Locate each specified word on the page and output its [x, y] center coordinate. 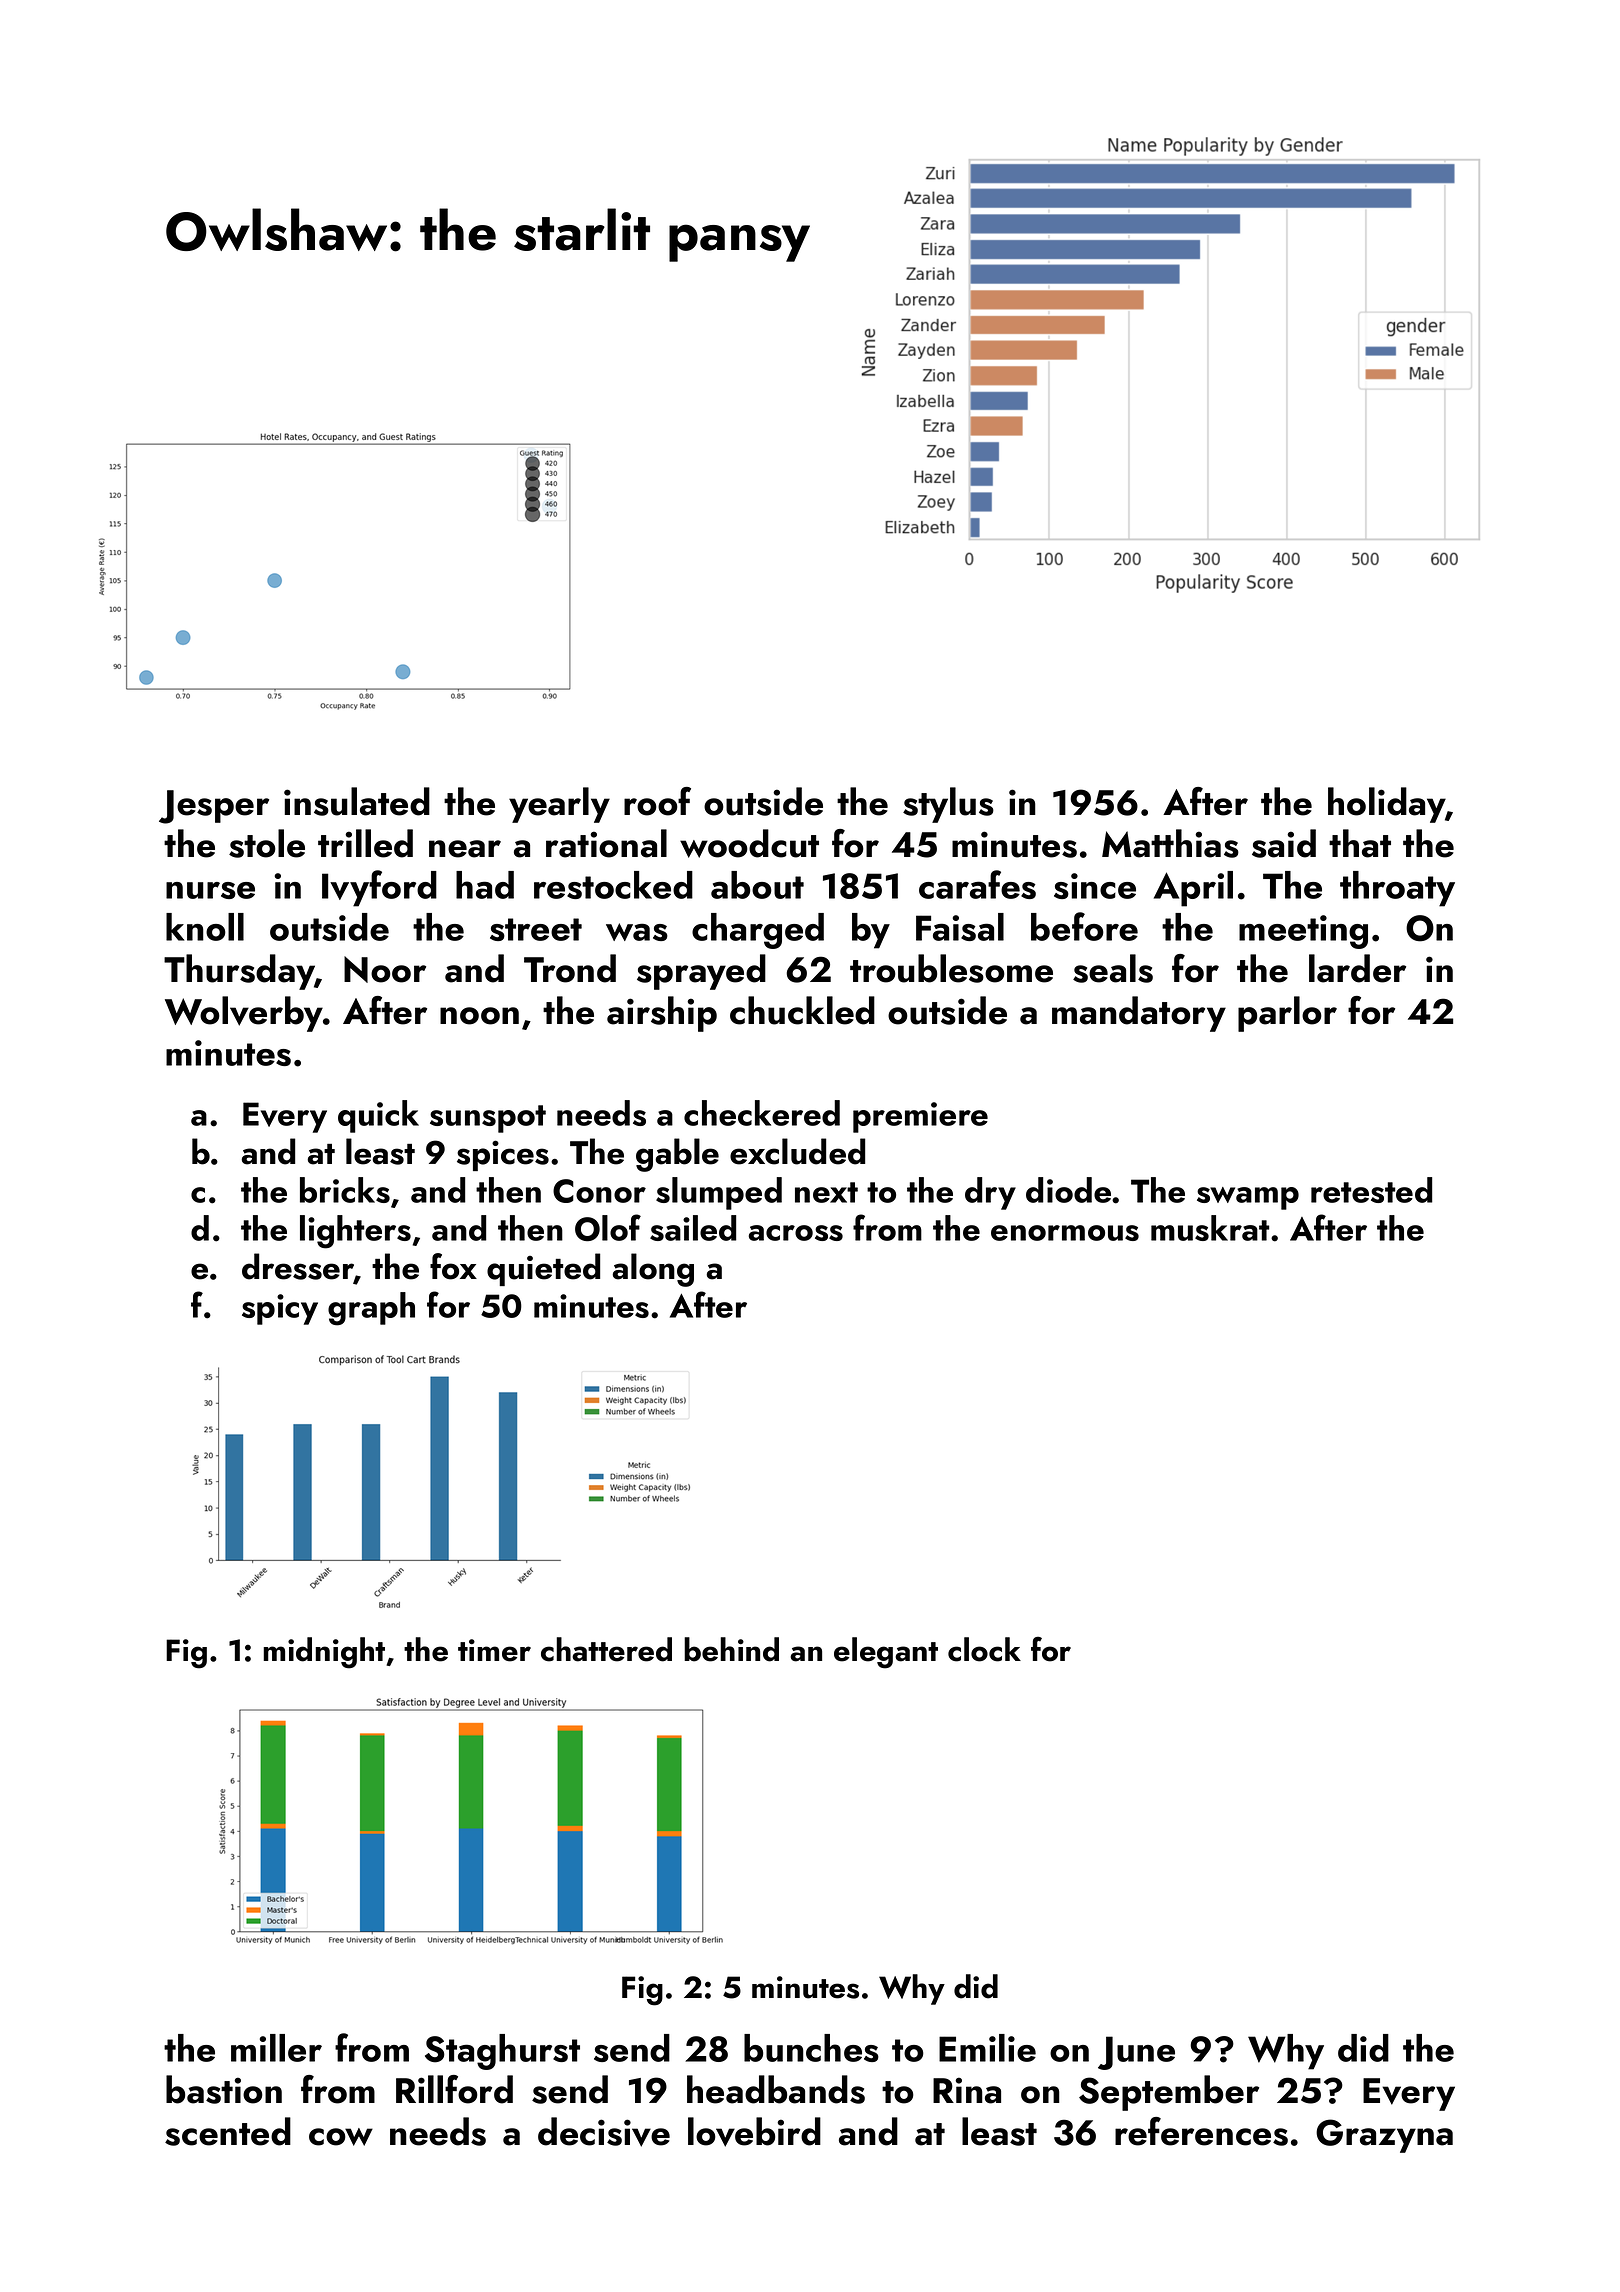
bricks [345, 1190]
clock [984, 1649]
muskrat [1210, 1228]
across [796, 1233]
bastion [224, 2089]
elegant [886, 1653]
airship [662, 1014]
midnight [324, 1653]
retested [1371, 1190]
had [485, 885]
